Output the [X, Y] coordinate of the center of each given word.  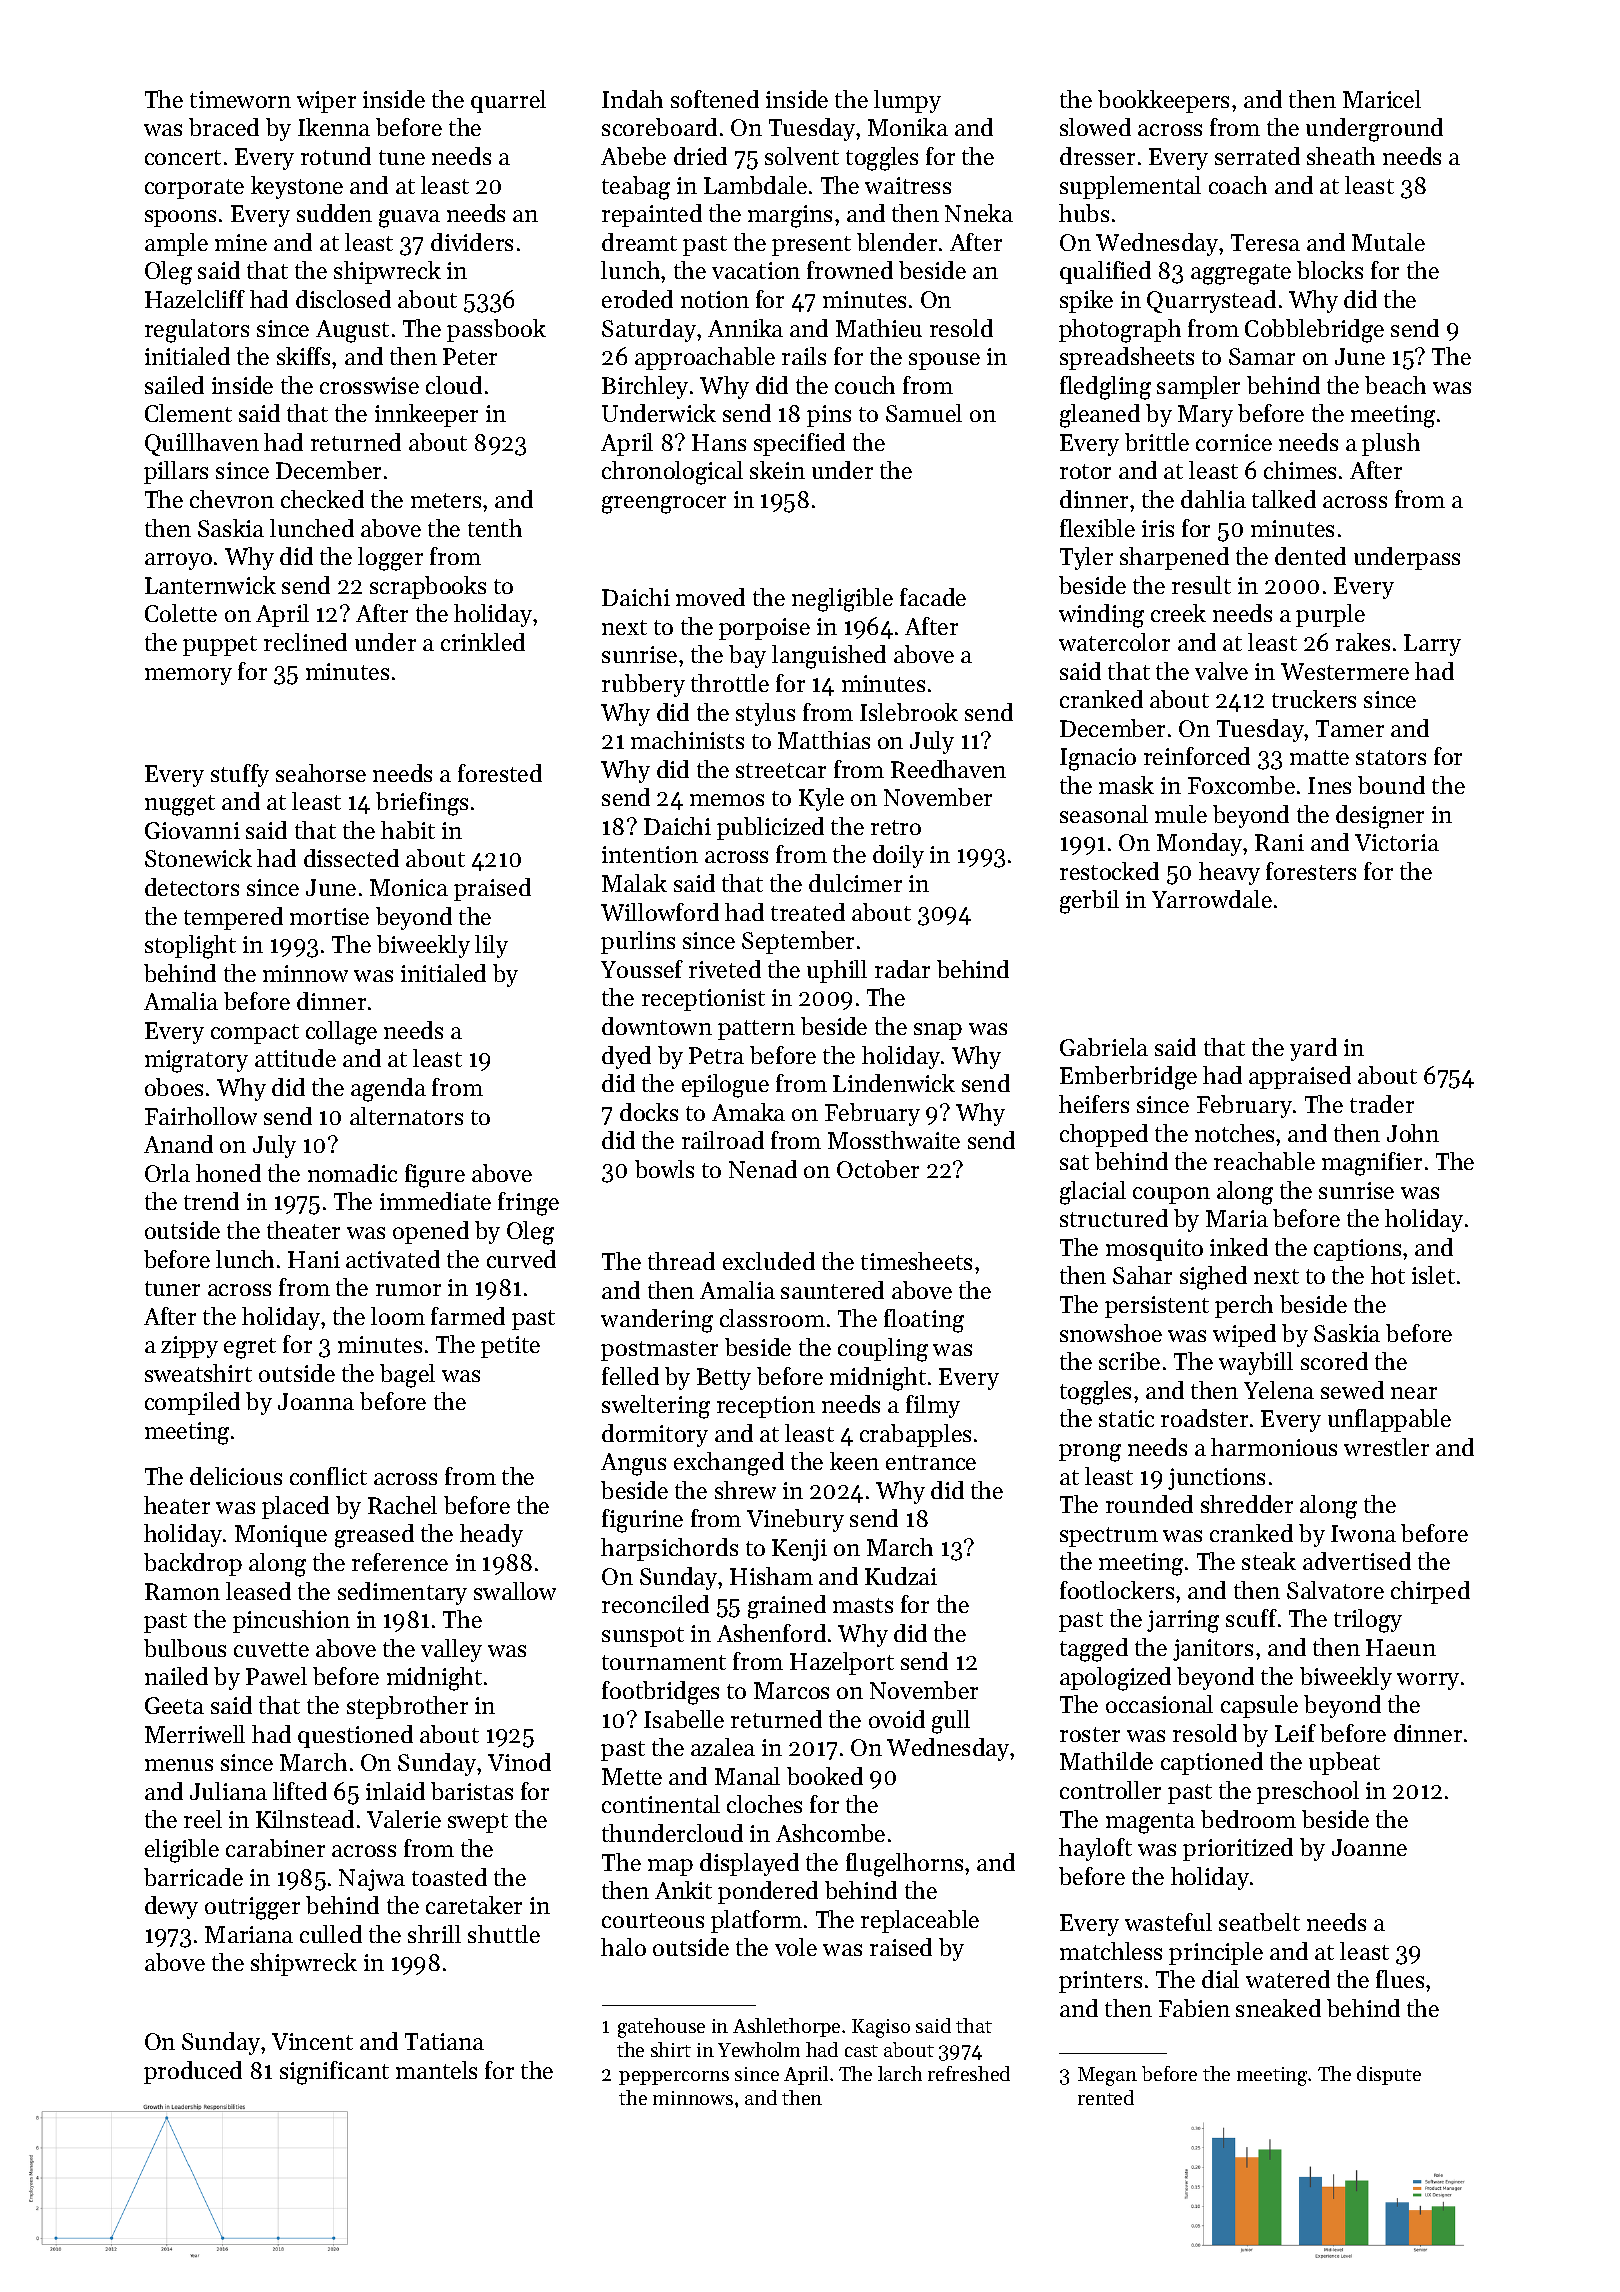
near [1414, 1393]
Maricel [1382, 99]
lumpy [907, 101]
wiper [326, 102]
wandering [657, 1321]
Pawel [276, 1676]
